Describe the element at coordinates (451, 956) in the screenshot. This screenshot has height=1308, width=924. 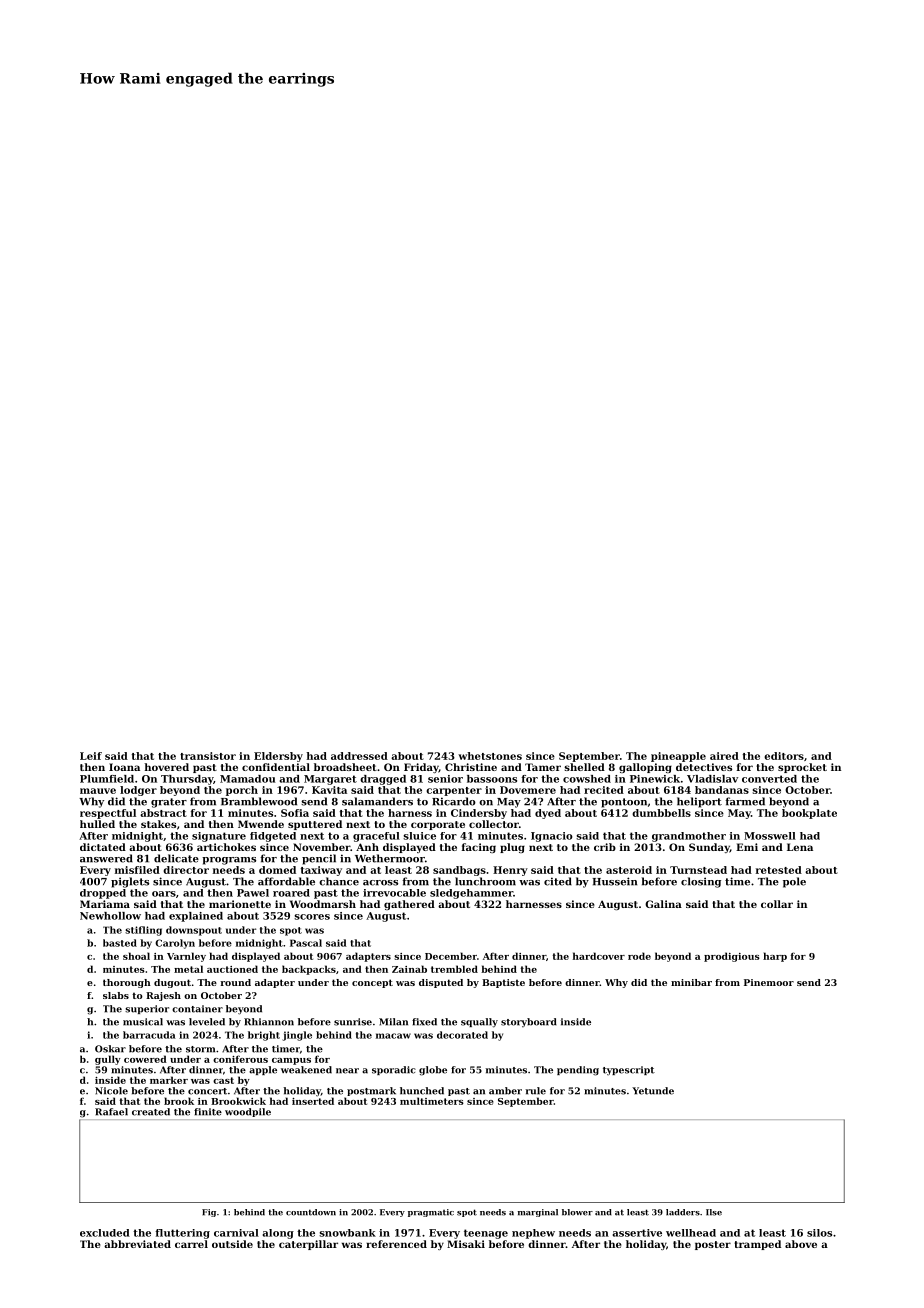
I see `December` at that location.
